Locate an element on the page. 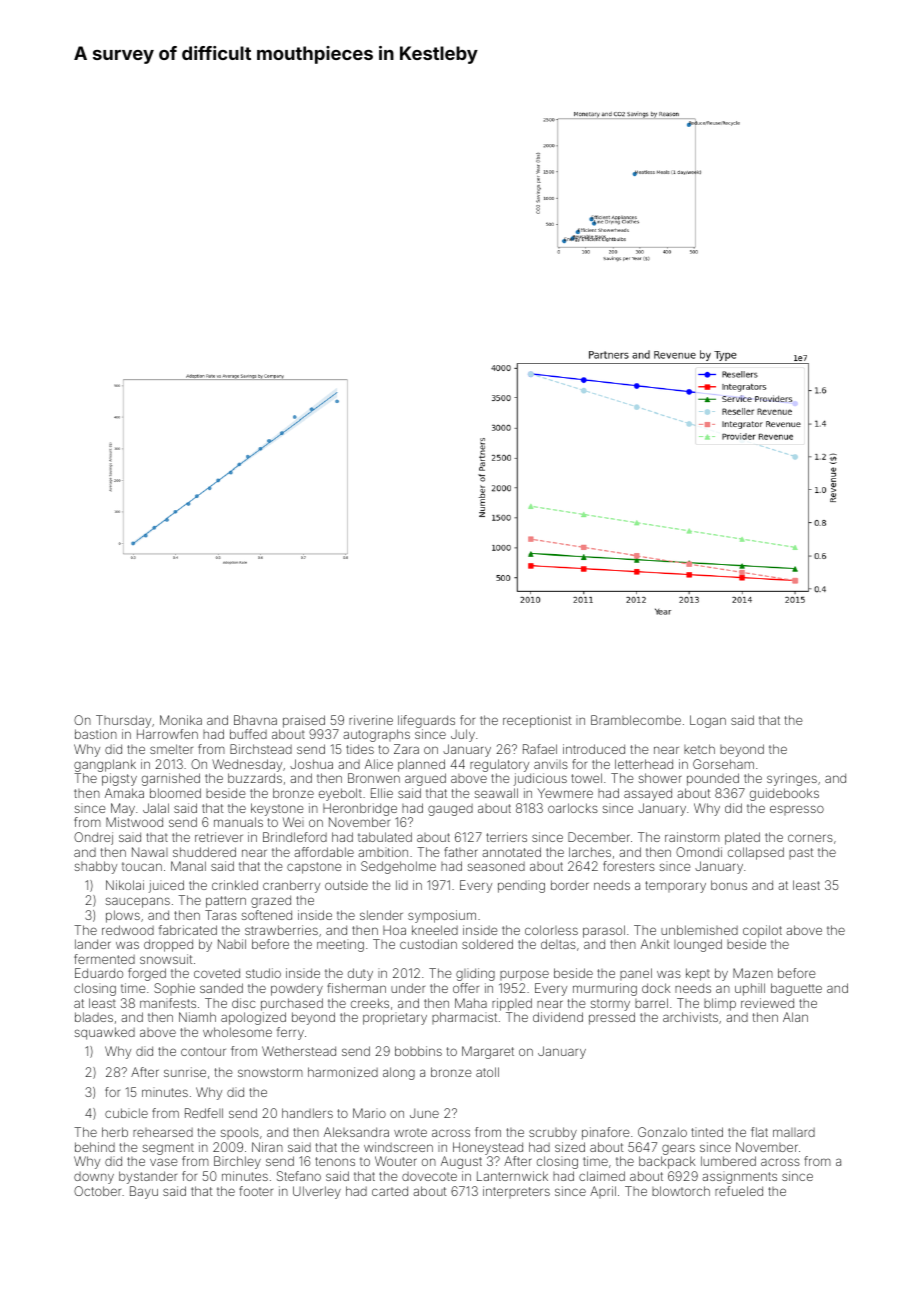 Image resolution: width=924 pixels, height=1308 pixels. baguette is located at coordinates (796, 989).
